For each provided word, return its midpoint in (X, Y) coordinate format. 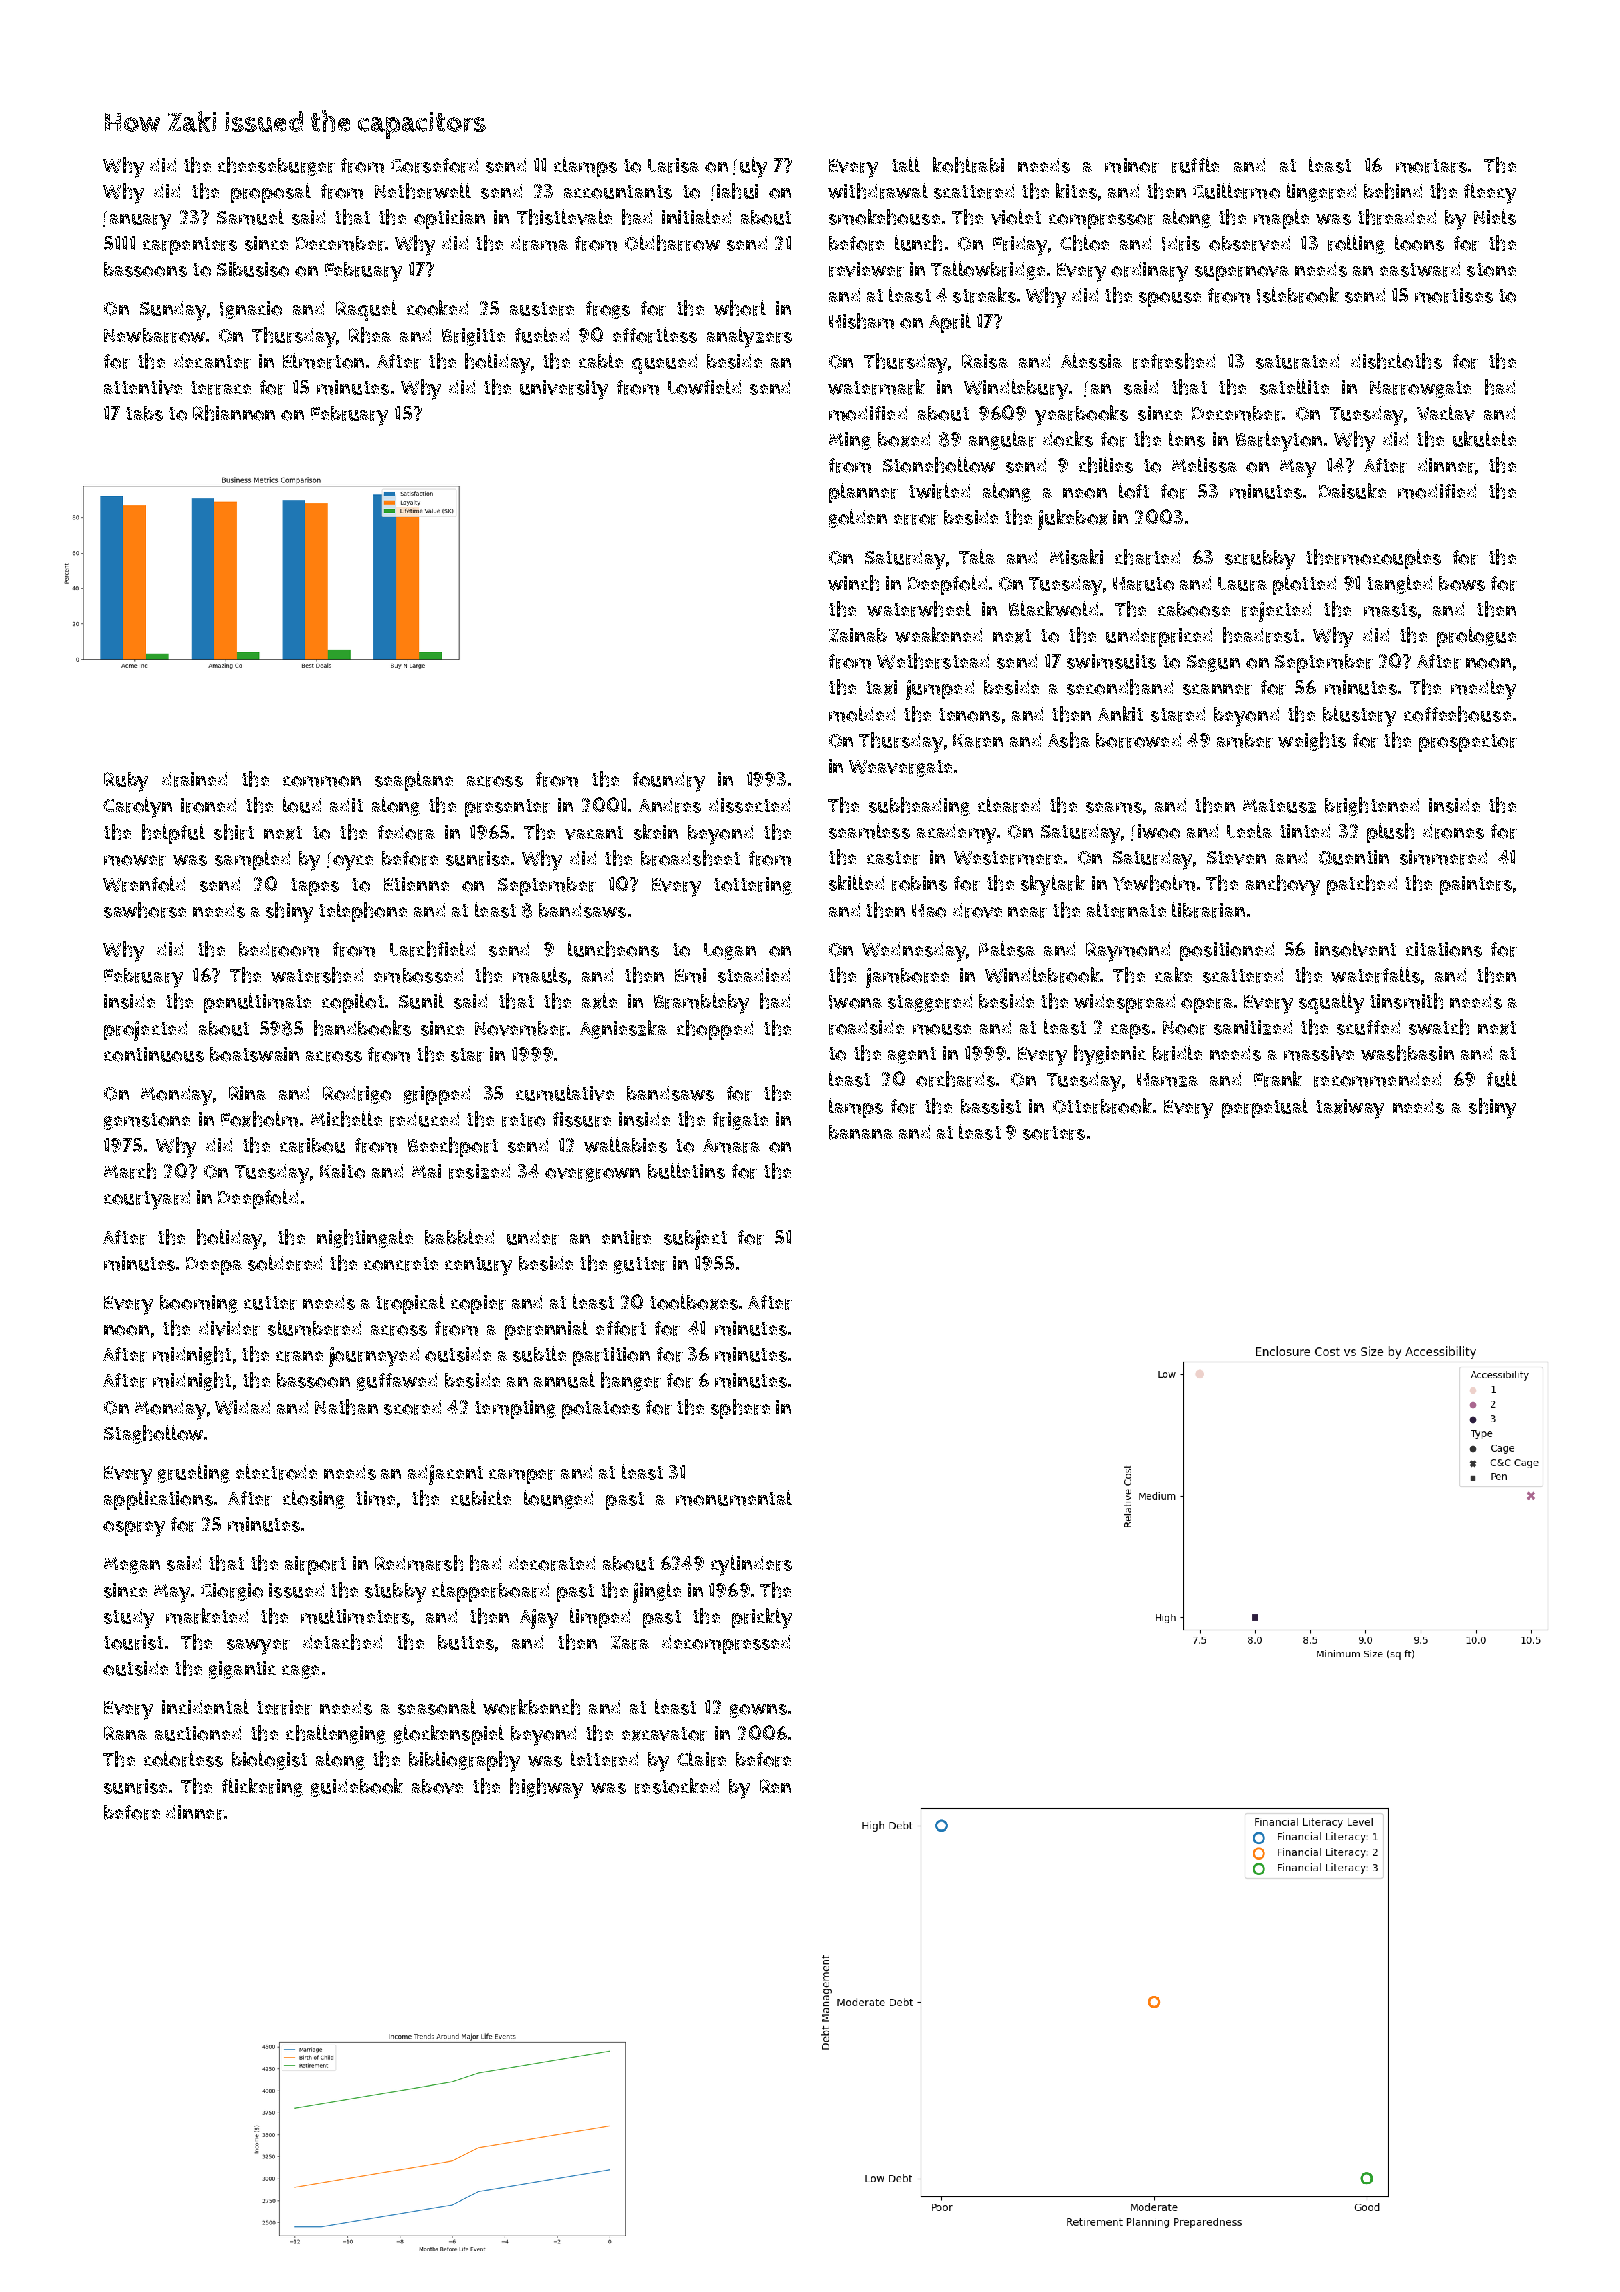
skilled (856, 883)
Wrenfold (144, 884)
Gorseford (434, 165)
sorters (1054, 1133)
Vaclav (1446, 413)
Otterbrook (1102, 1106)
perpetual (1265, 1108)
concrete (401, 1264)
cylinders (751, 1565)
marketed (207, 1616)
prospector (1468, 743)
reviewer (866, 269)
